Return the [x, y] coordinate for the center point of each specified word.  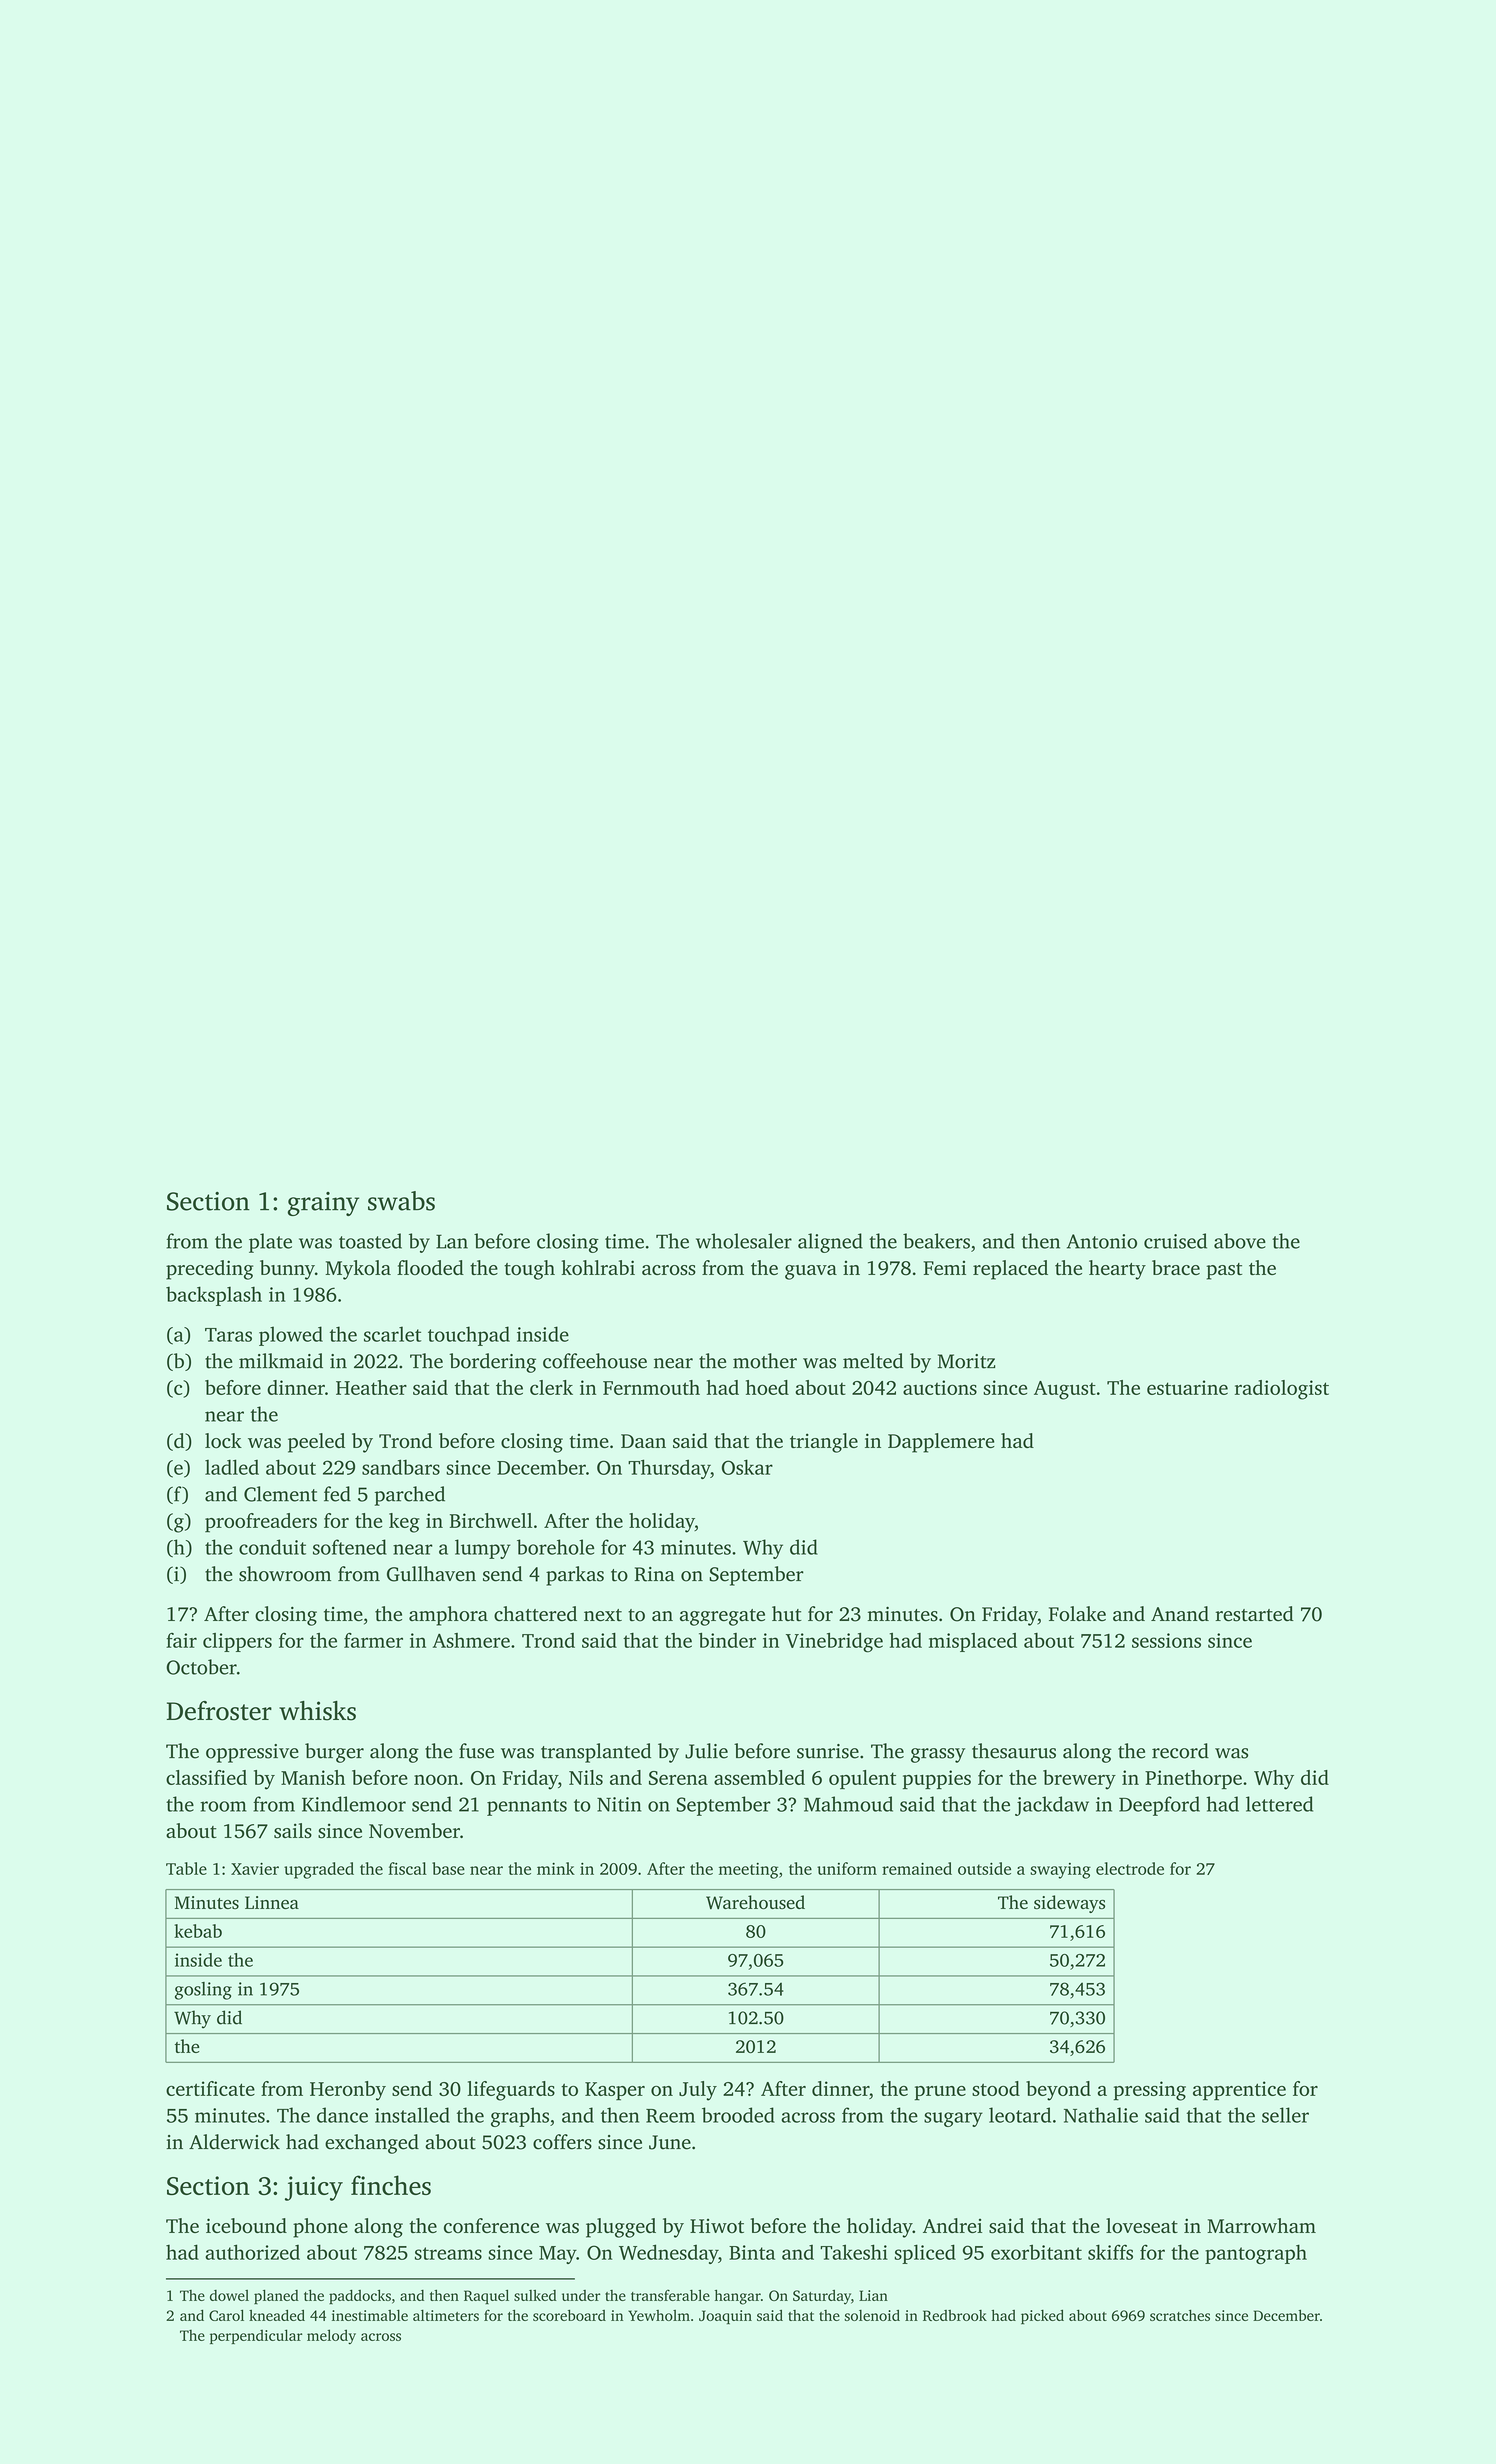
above [1240, 1241]
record [1180, 1751]
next [603, 1615]
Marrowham [1261, 2225]
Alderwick [234, 2142]
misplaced [973, 1642]
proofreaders [261, 1523]
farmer [373, 1640]
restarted [1254, 1614]
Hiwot [717, 2226]
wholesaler [744, 1241]
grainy [323, 1204]
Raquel [486, 2297]
